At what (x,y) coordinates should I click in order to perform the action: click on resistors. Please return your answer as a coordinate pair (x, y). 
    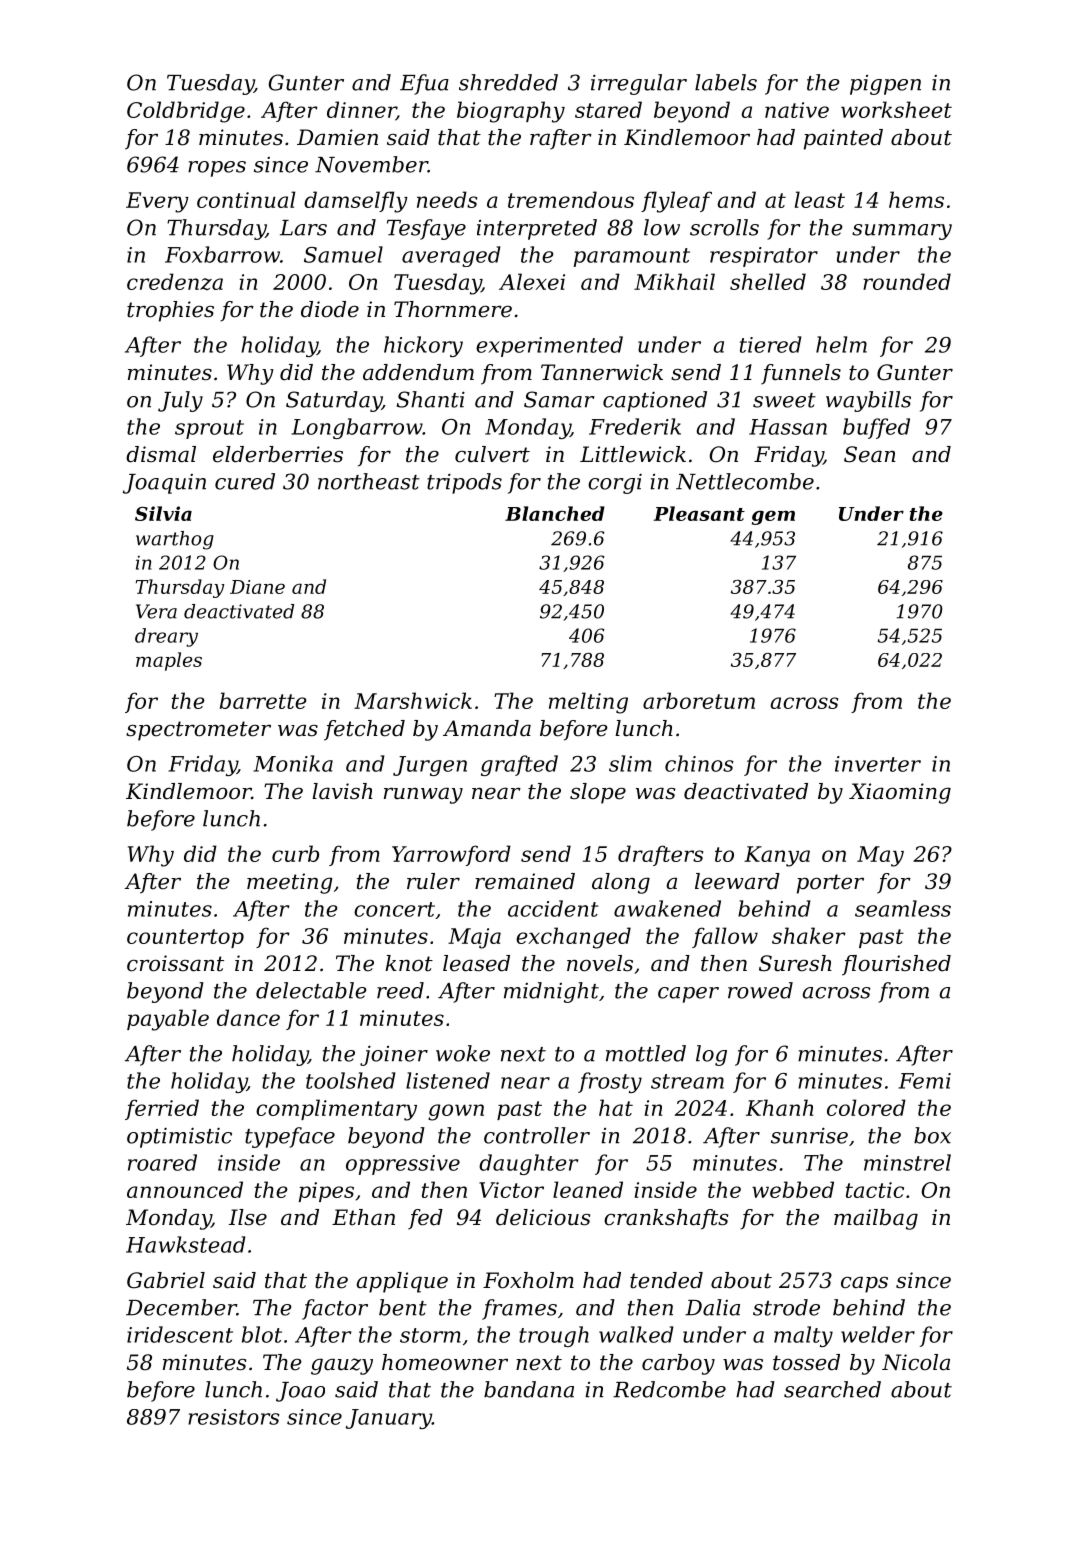
    Looking at the image, I should click on (234, 1417).
